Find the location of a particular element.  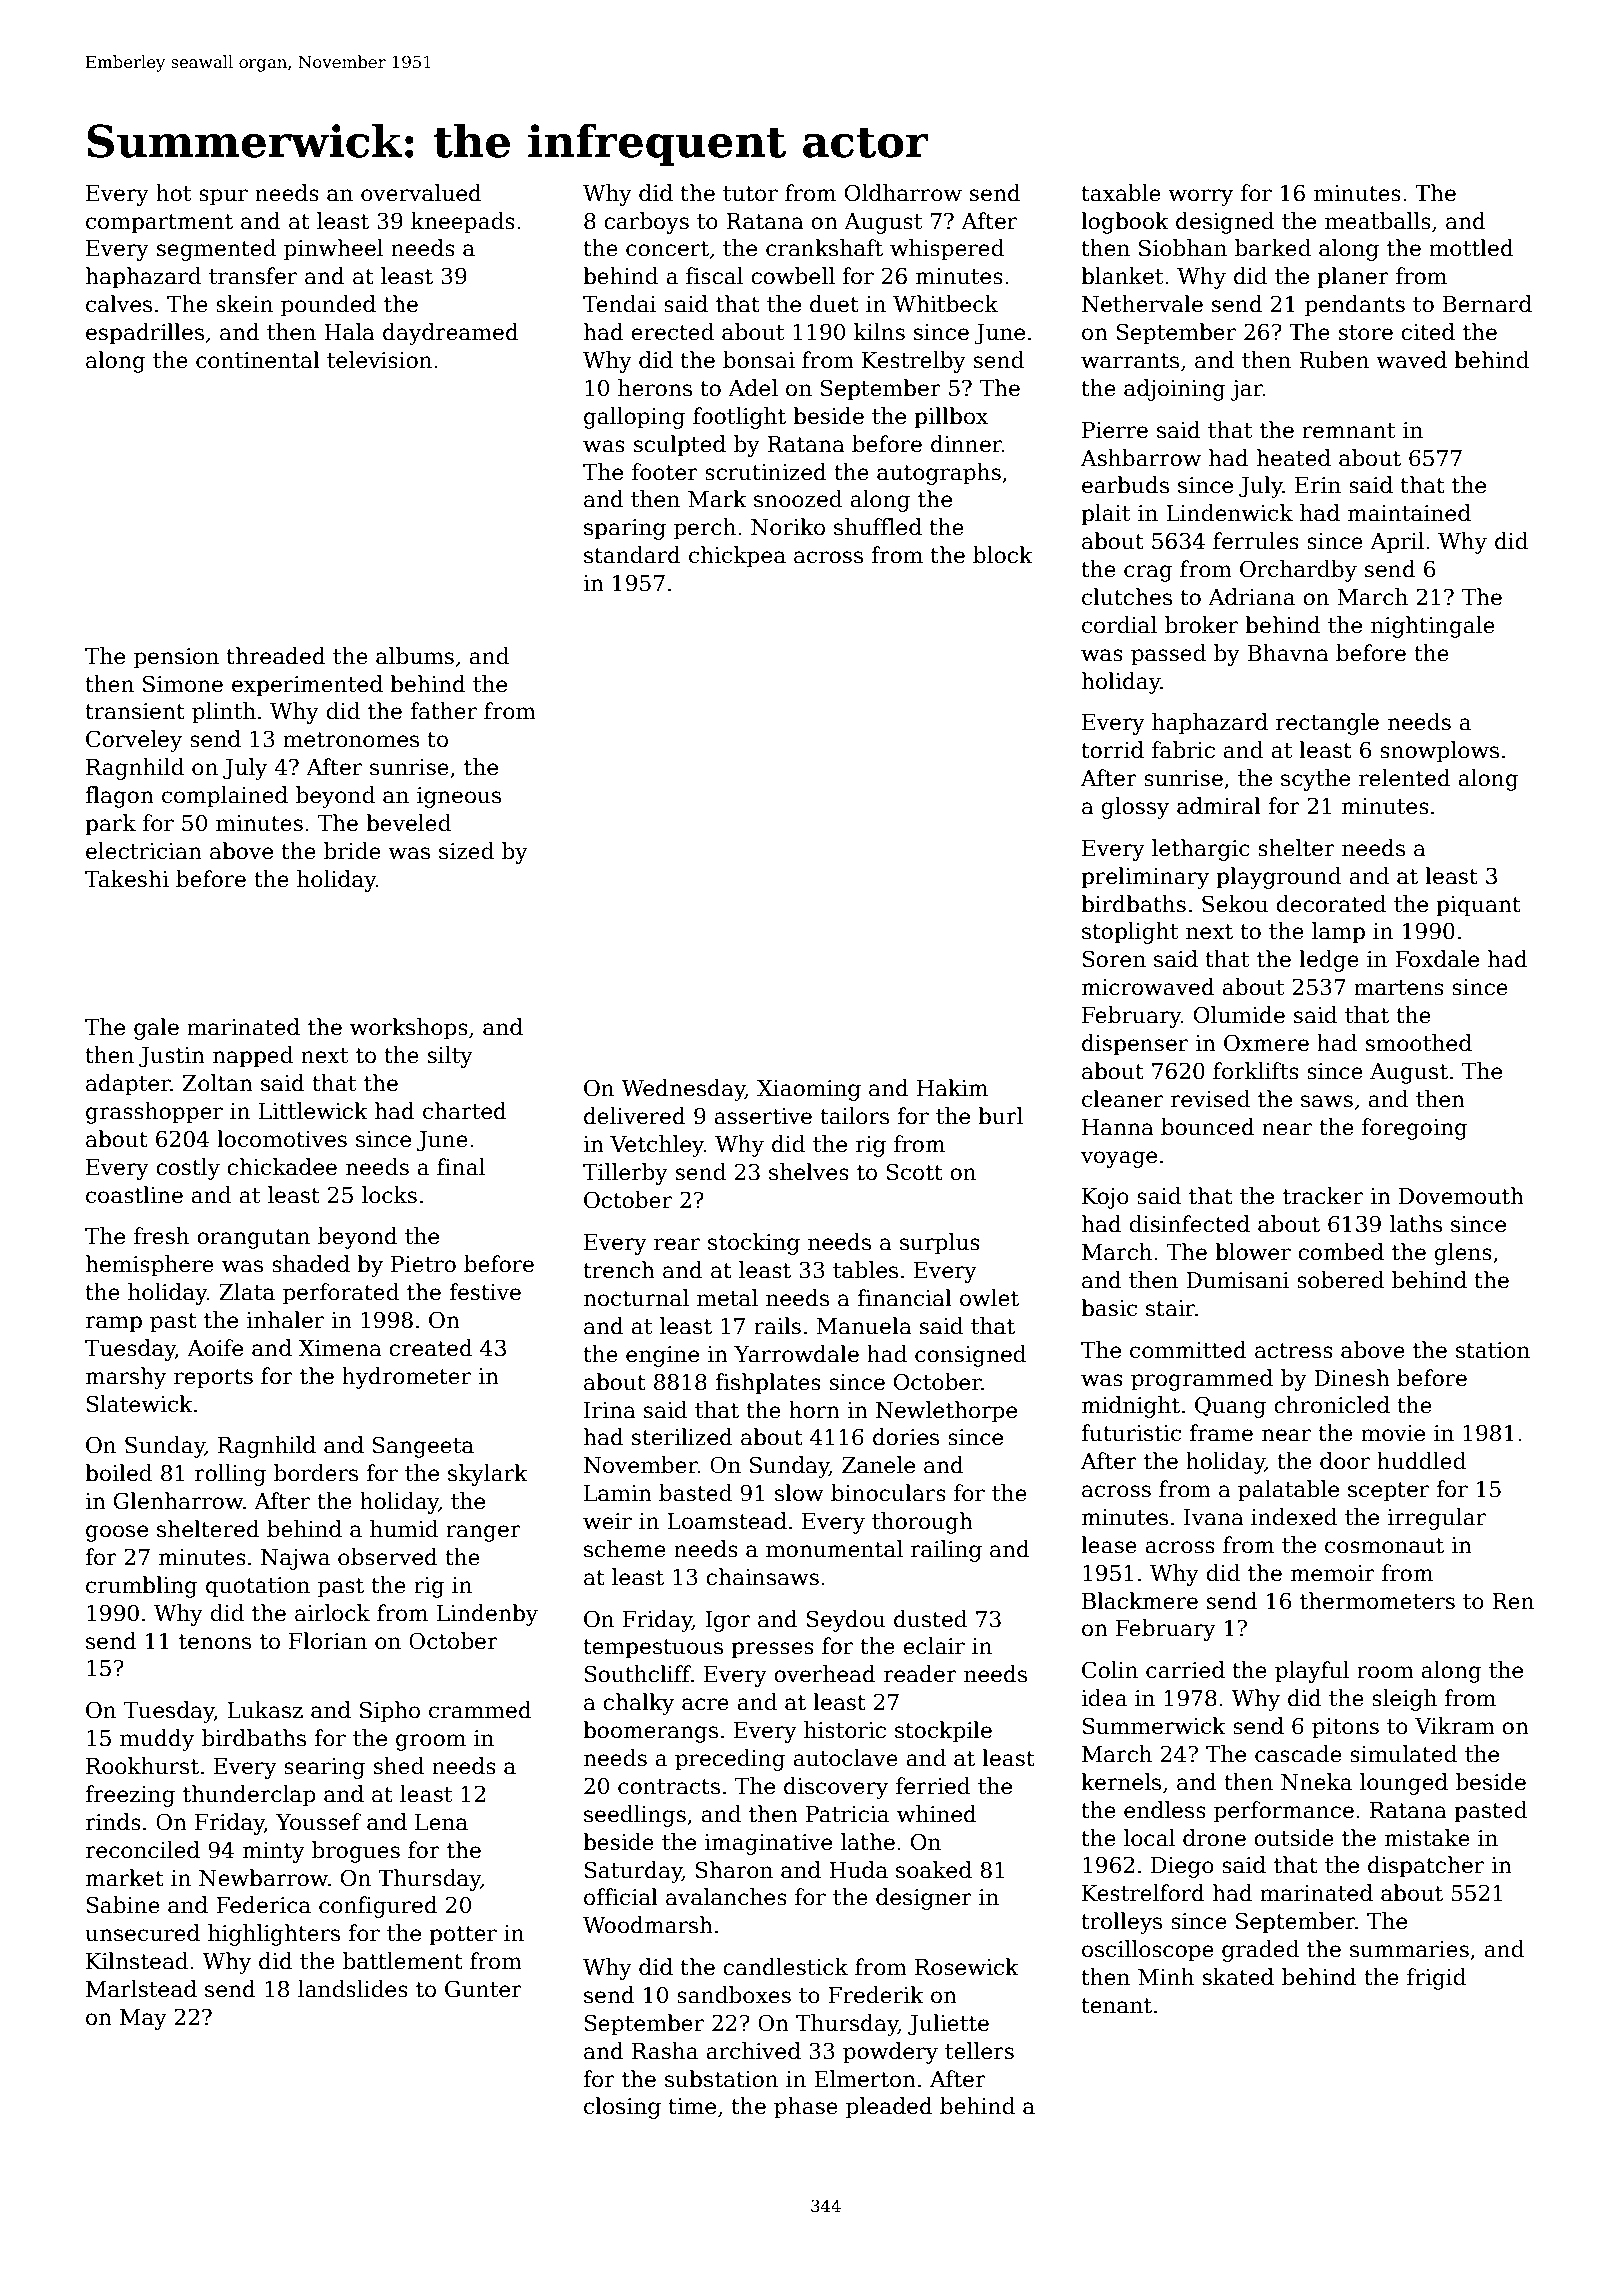

potter is located at coordinates (463, 1936).
